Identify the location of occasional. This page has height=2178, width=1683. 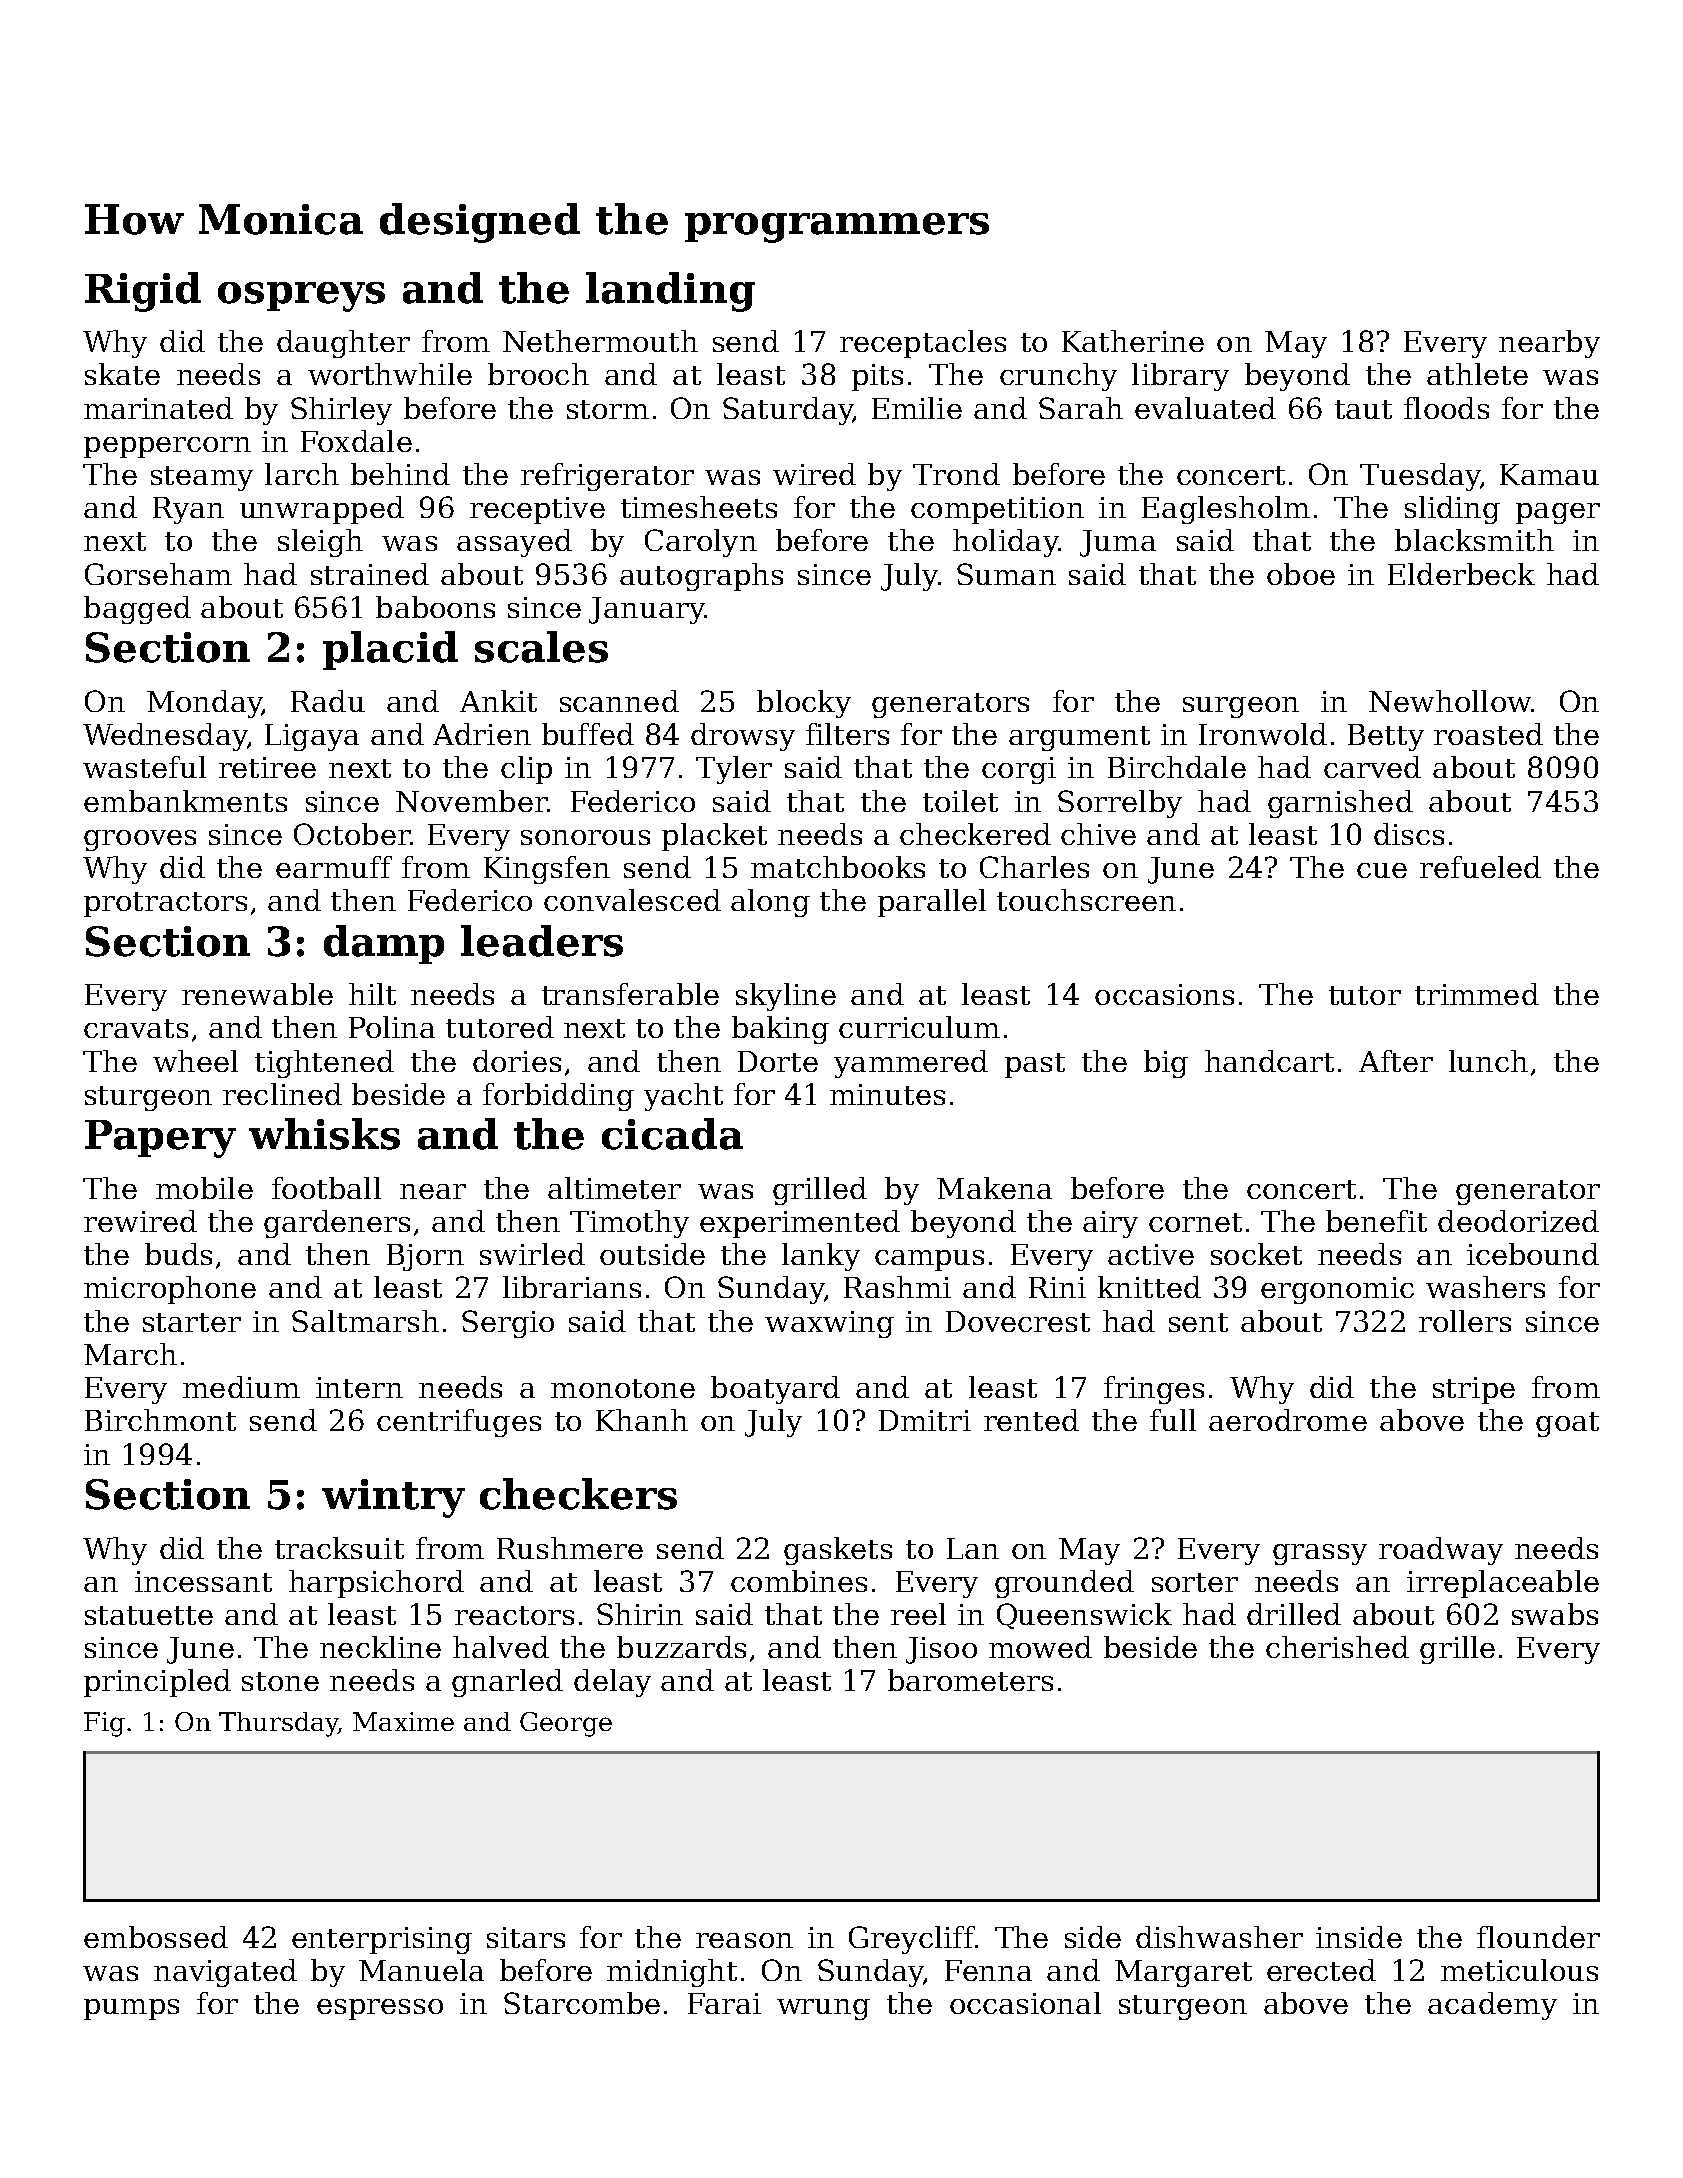
(1025, 2003).
